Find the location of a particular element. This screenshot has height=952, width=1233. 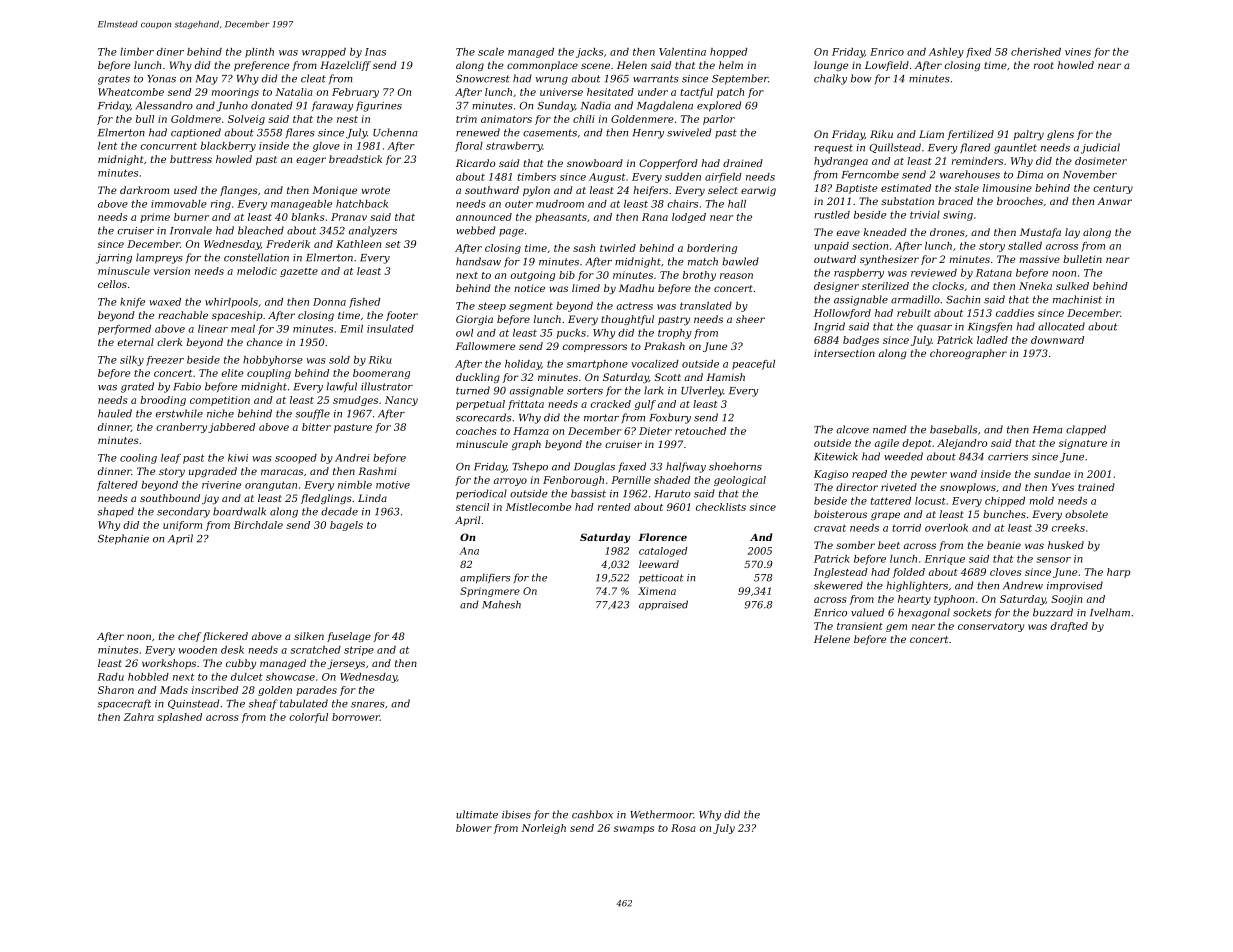

plinth is located at coordinates (259, 53).
